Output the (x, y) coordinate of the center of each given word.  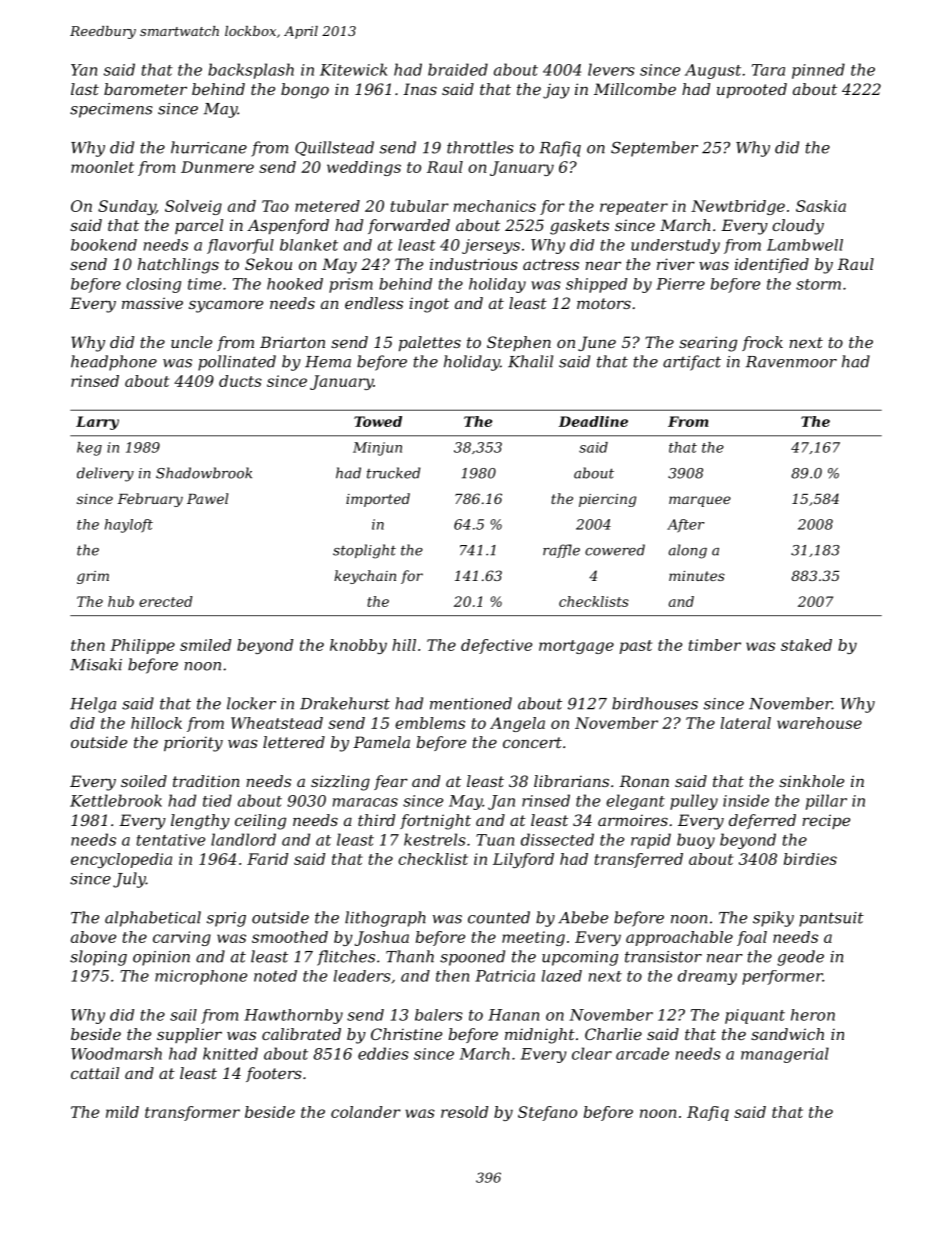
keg (89, 449)
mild (122, 1112)
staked (806, 645)
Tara (768, 70)
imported (378, 500)
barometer (145, 89)
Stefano (547, 1113)
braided (458, 69)
